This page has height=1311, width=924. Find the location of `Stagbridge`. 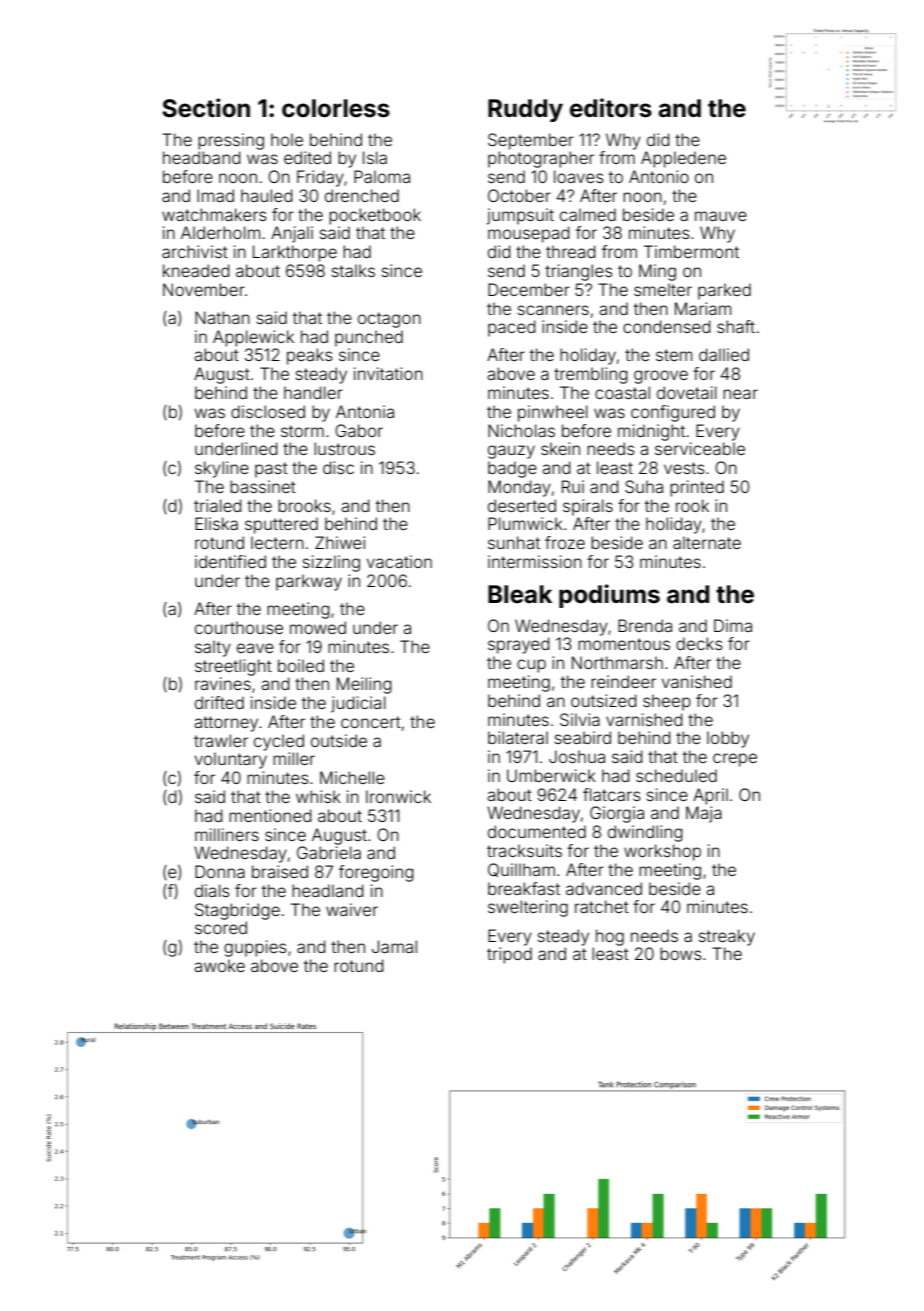

Stagbridge is located at coordinates (237, 911).
